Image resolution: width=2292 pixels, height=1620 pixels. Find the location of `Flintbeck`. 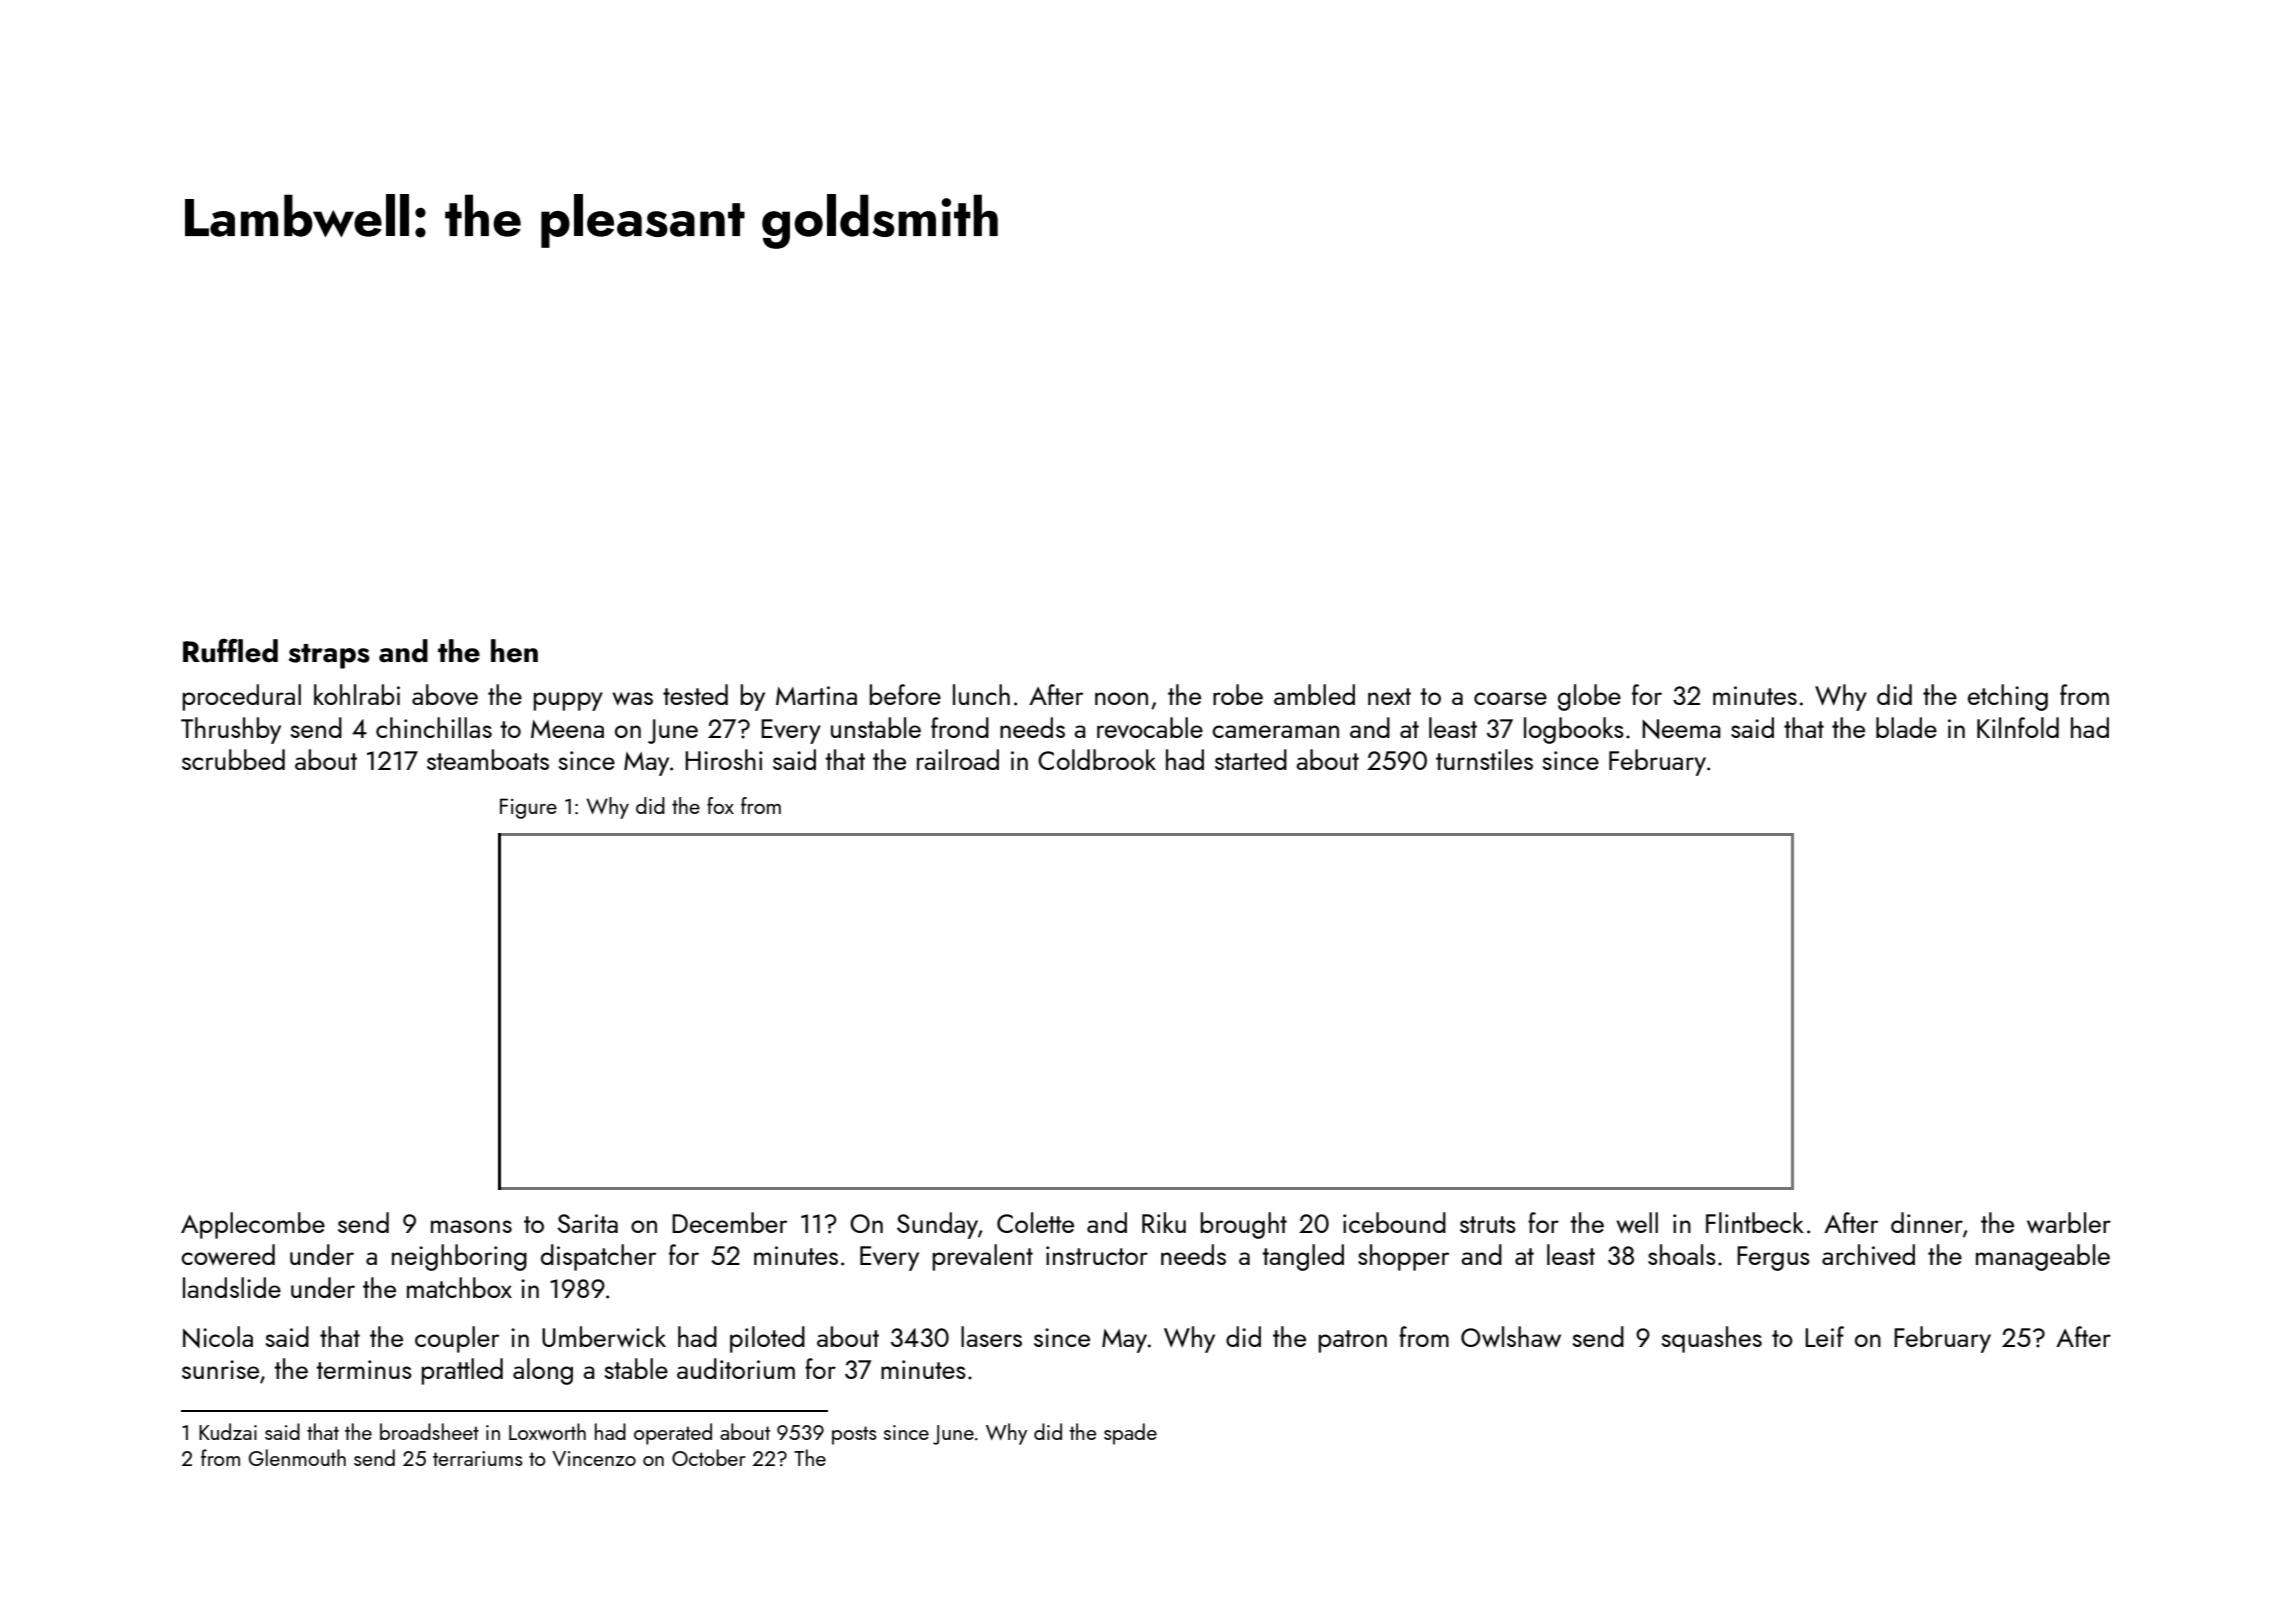

Flintbeck is located at coordinates (1755, 1222).
